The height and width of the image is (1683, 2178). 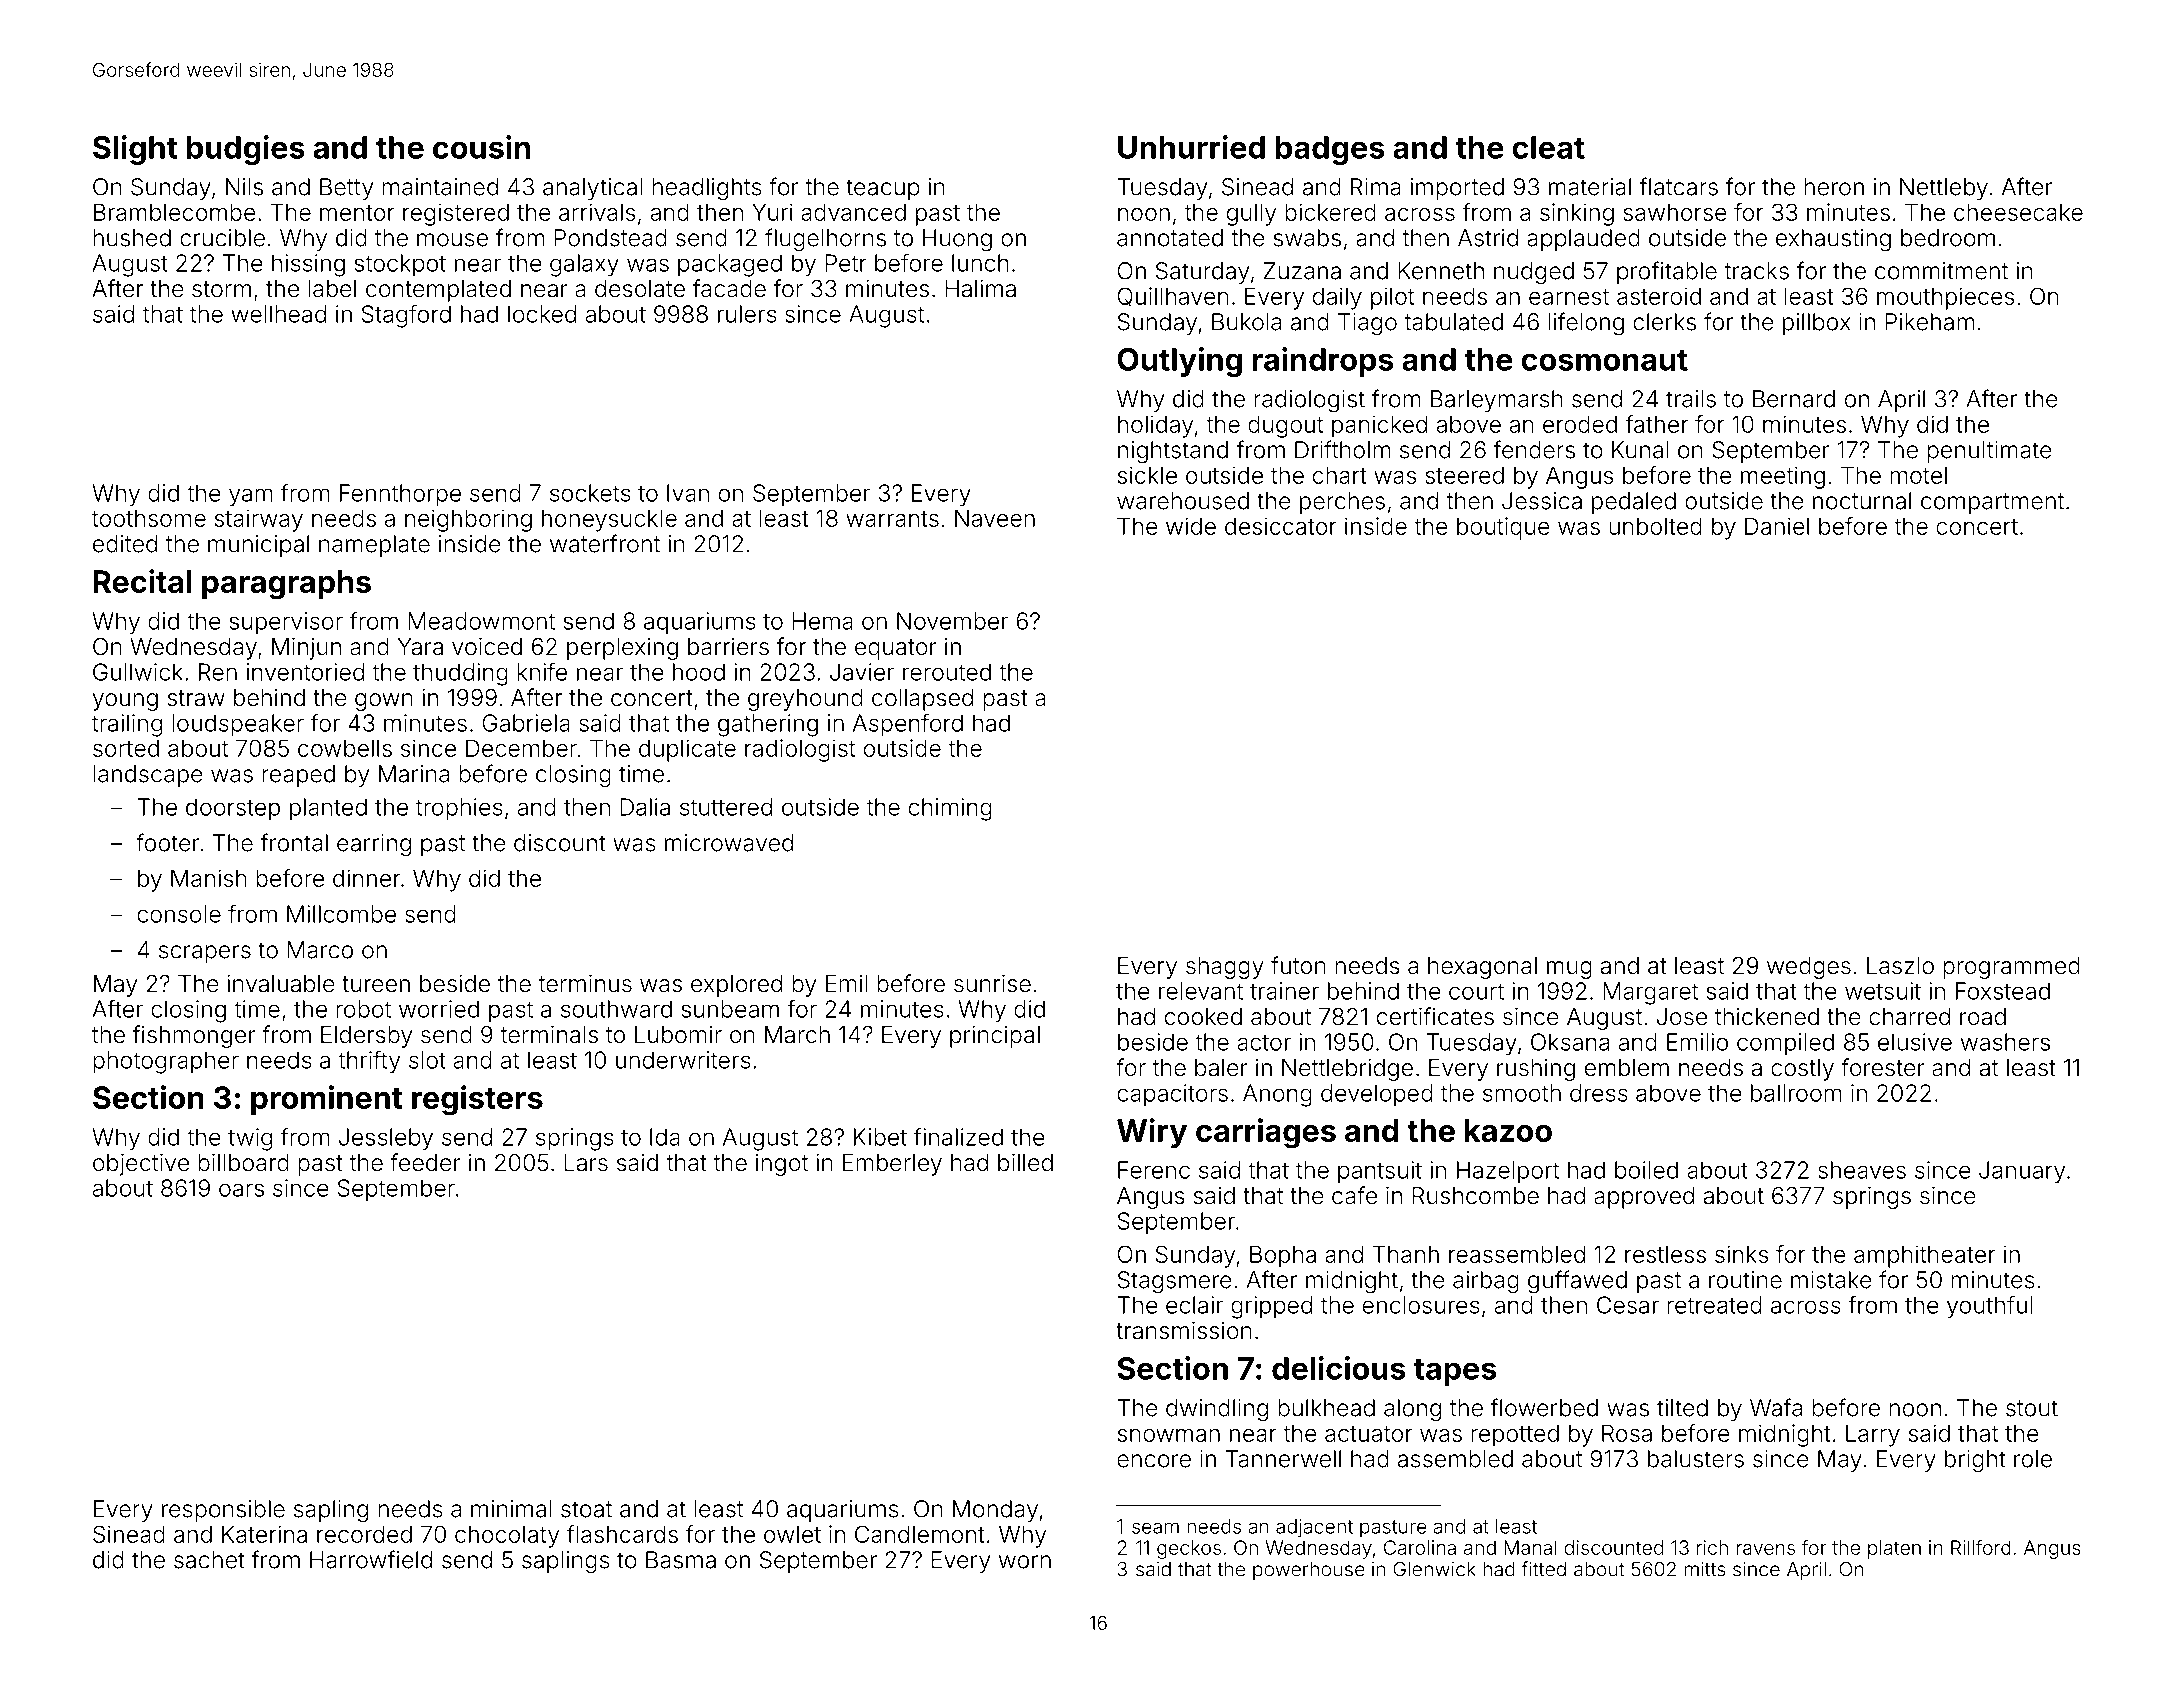 What do you see at coordinates (209, 1560) in the image?
I see `sachet` at bounding box center [209, 1560].
